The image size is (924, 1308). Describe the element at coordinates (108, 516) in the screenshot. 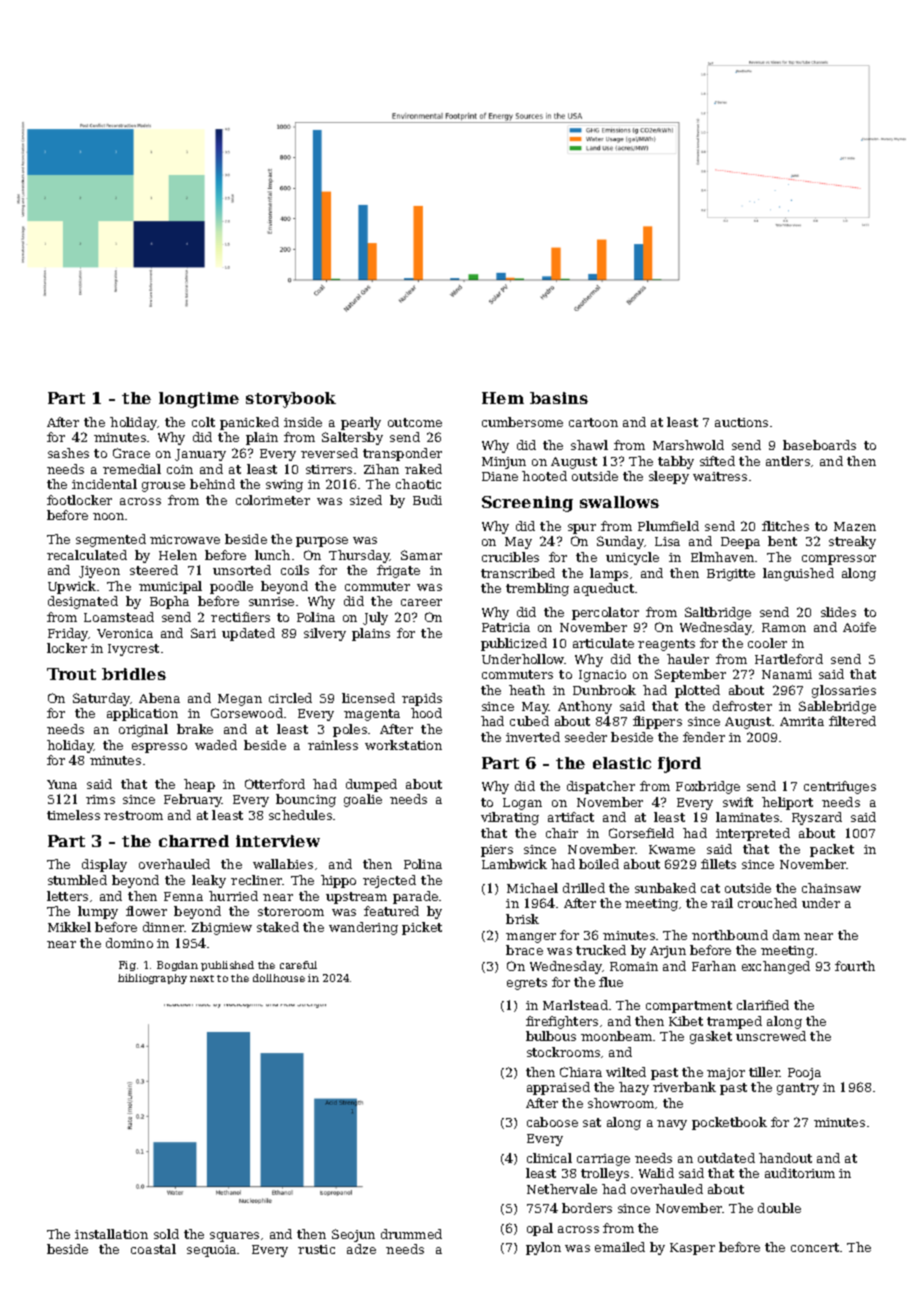

I see `noon` at that location.
